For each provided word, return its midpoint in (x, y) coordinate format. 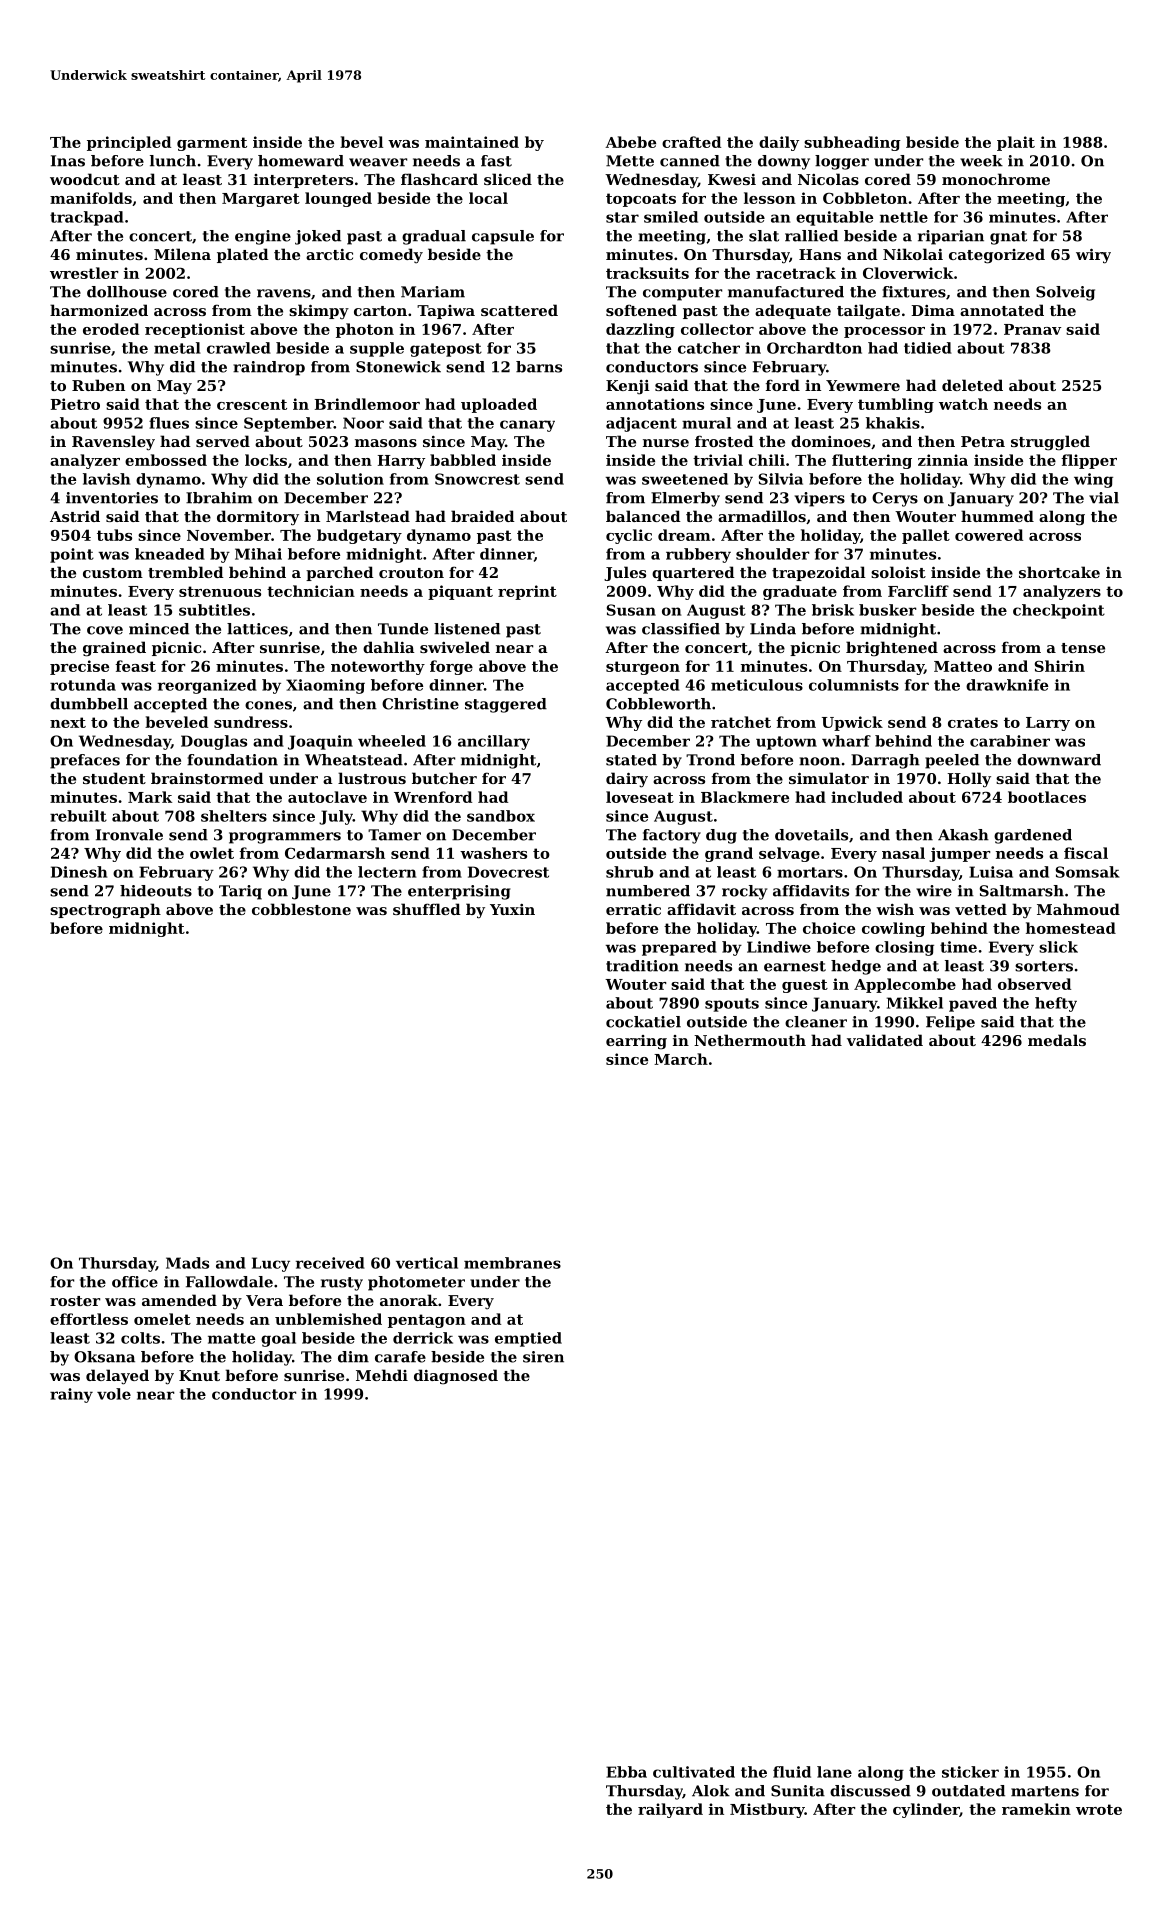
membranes (512, 1263)
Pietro (75, 404)
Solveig (1065, 293)
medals (1057, 1040)
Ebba (626, 1772)
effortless (89, 1319)
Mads (187, 1263)
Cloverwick (908, 273)
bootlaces (1047, 797)
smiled (671, 217)
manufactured (786, 292)
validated (885, 1040)
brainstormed (207, 778)
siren (543, 1357)
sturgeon (643, 668)
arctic (329, 254)
